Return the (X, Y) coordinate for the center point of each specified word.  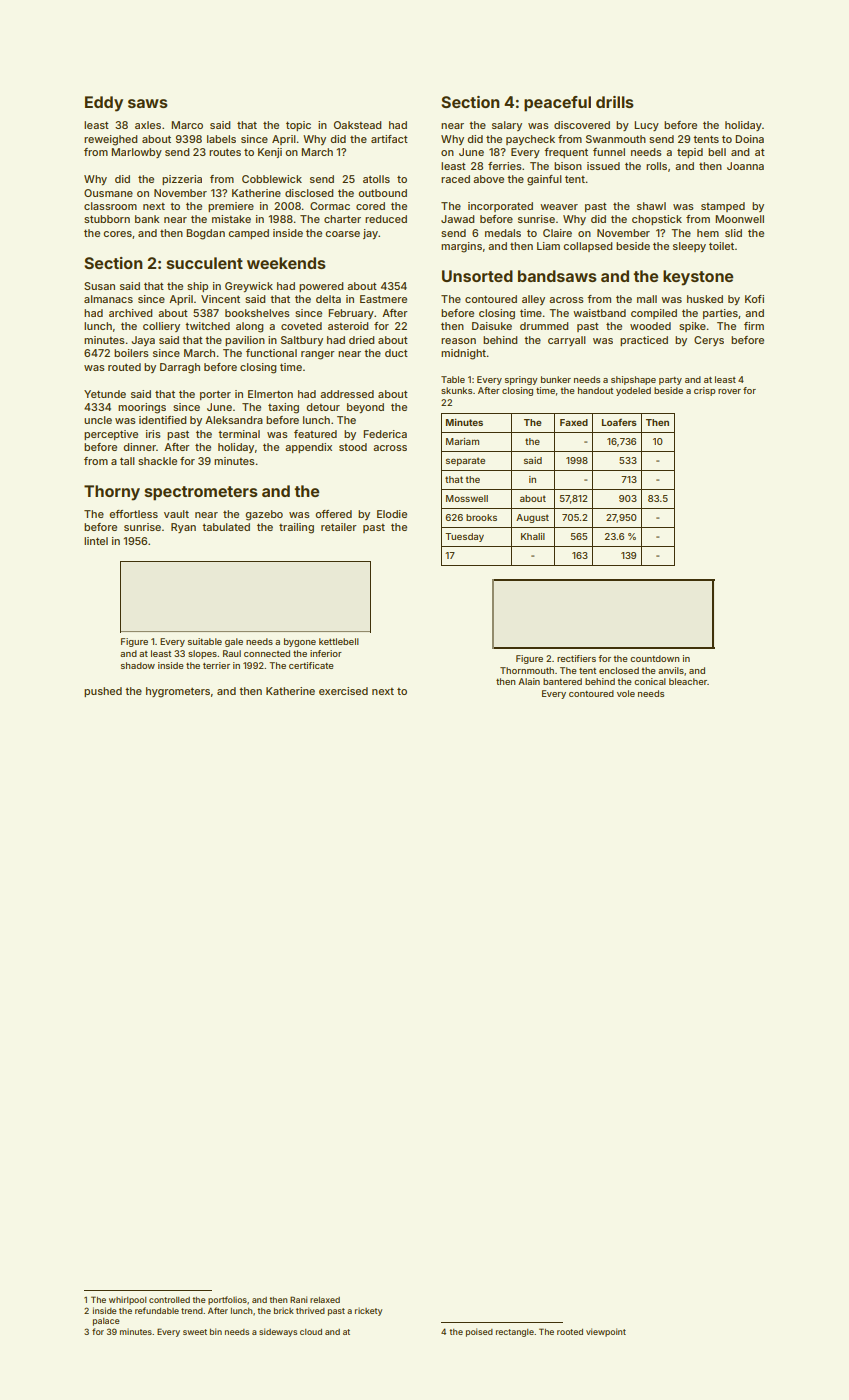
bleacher (688, 681)
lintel (96, 541)
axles (148, 125)
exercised (343, 691)
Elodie (392, 514)
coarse (342, 234)
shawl (651, 206)
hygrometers (178, 692)
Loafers (619, 422)
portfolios (227, 1300)
